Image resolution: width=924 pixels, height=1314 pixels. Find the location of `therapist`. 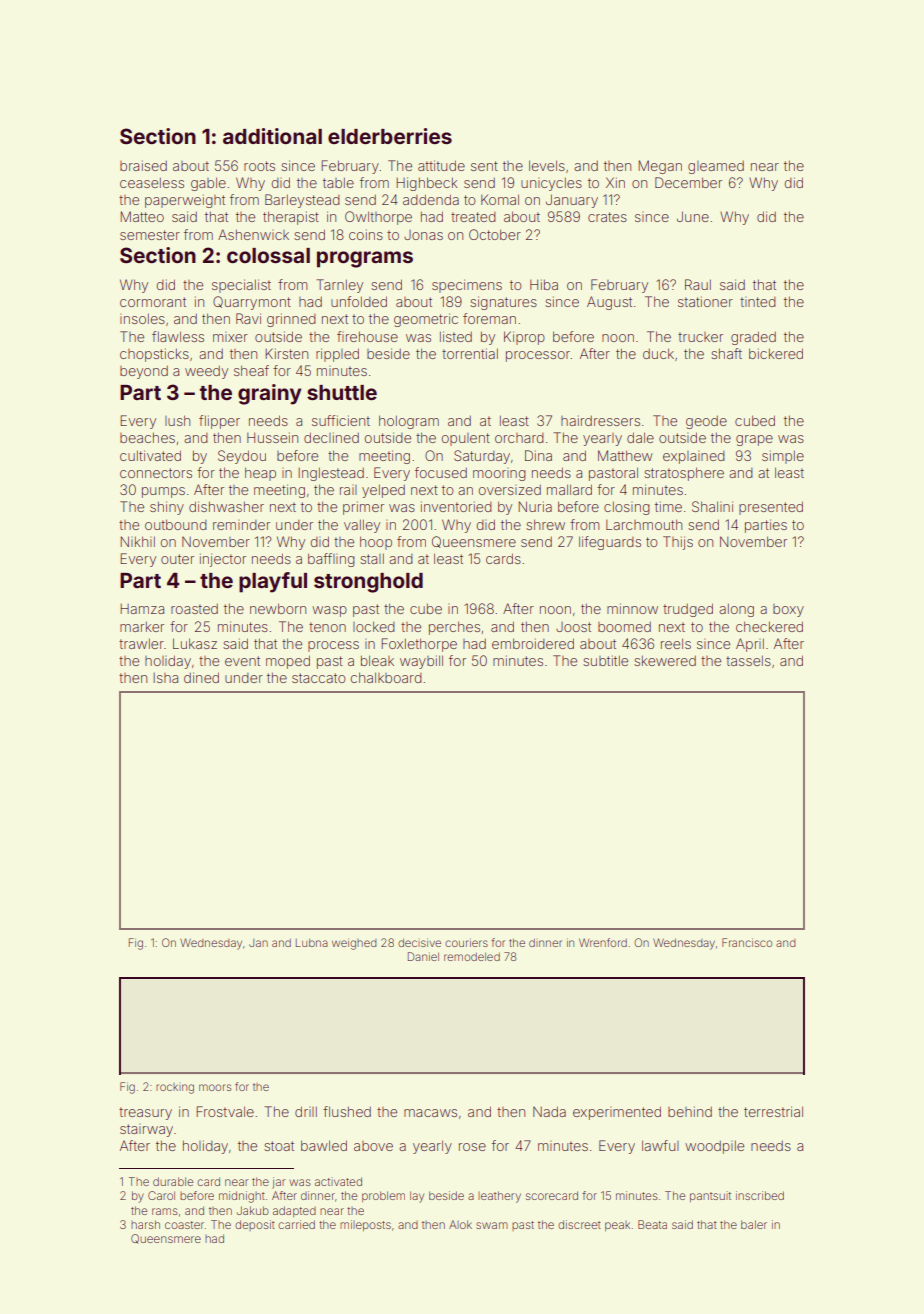

therapist is located at coordinates (291, 218).
